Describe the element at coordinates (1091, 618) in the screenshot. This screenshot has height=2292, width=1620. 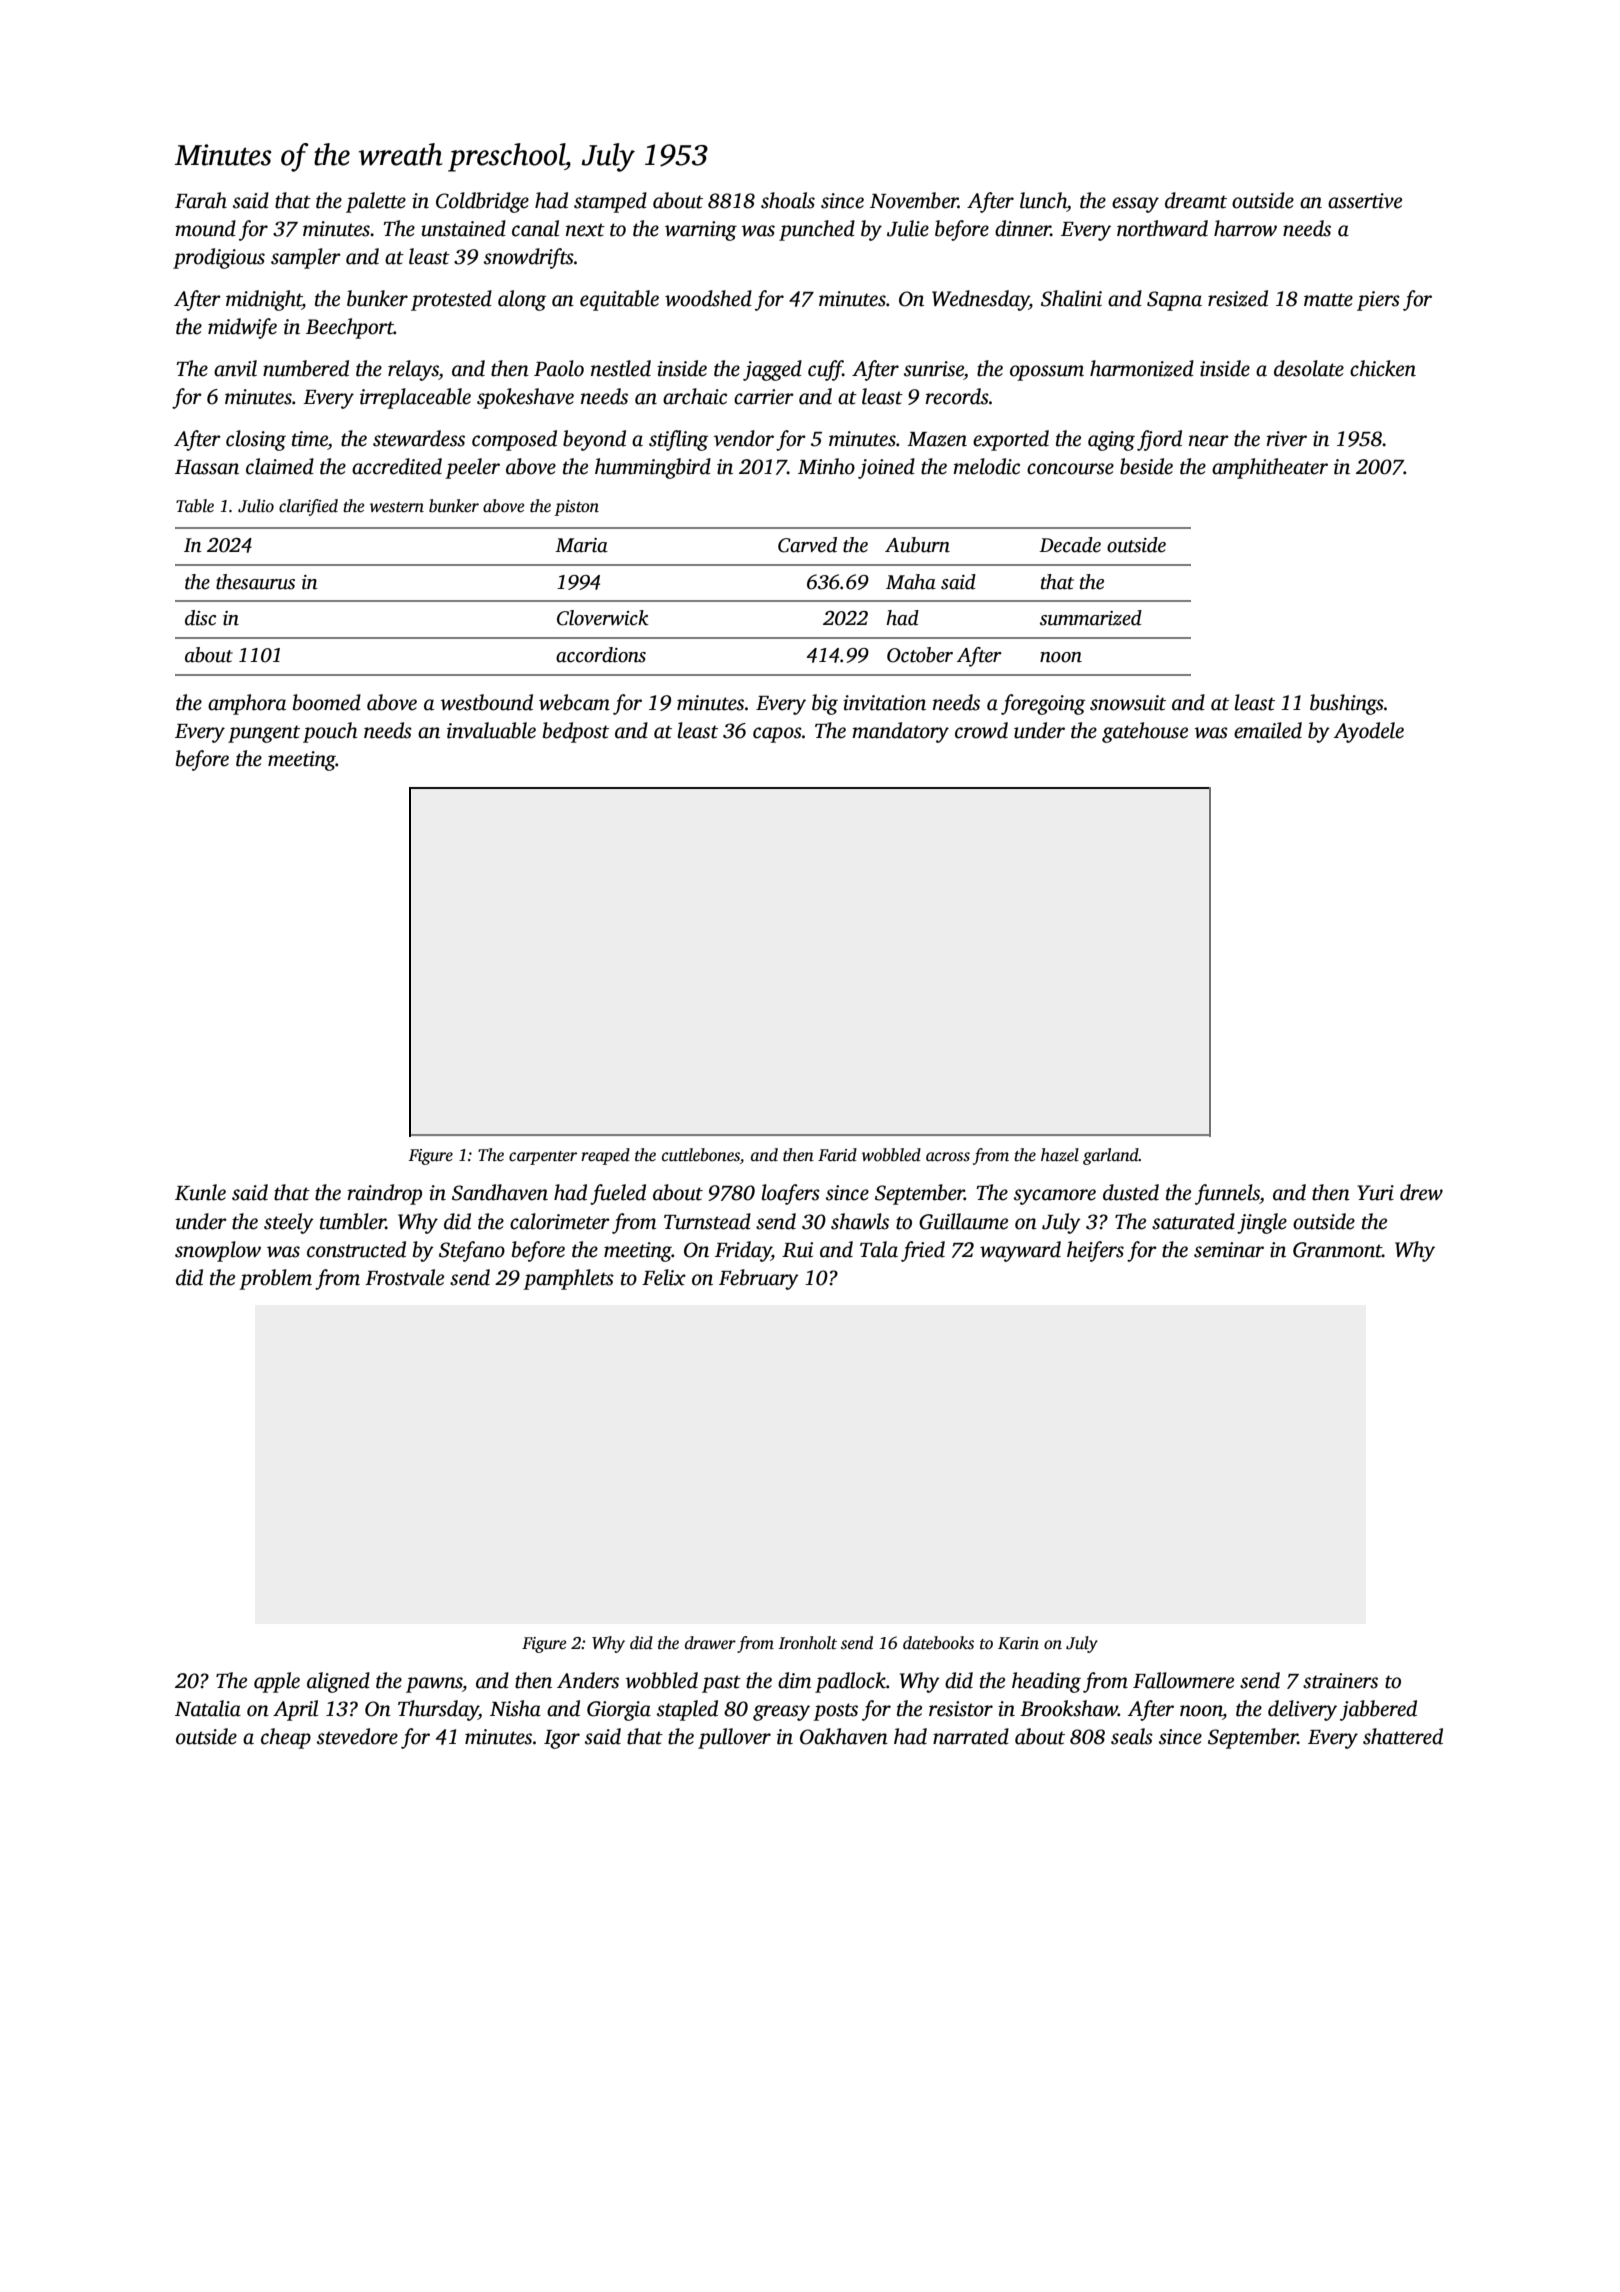
I see `summarized` at that location.
